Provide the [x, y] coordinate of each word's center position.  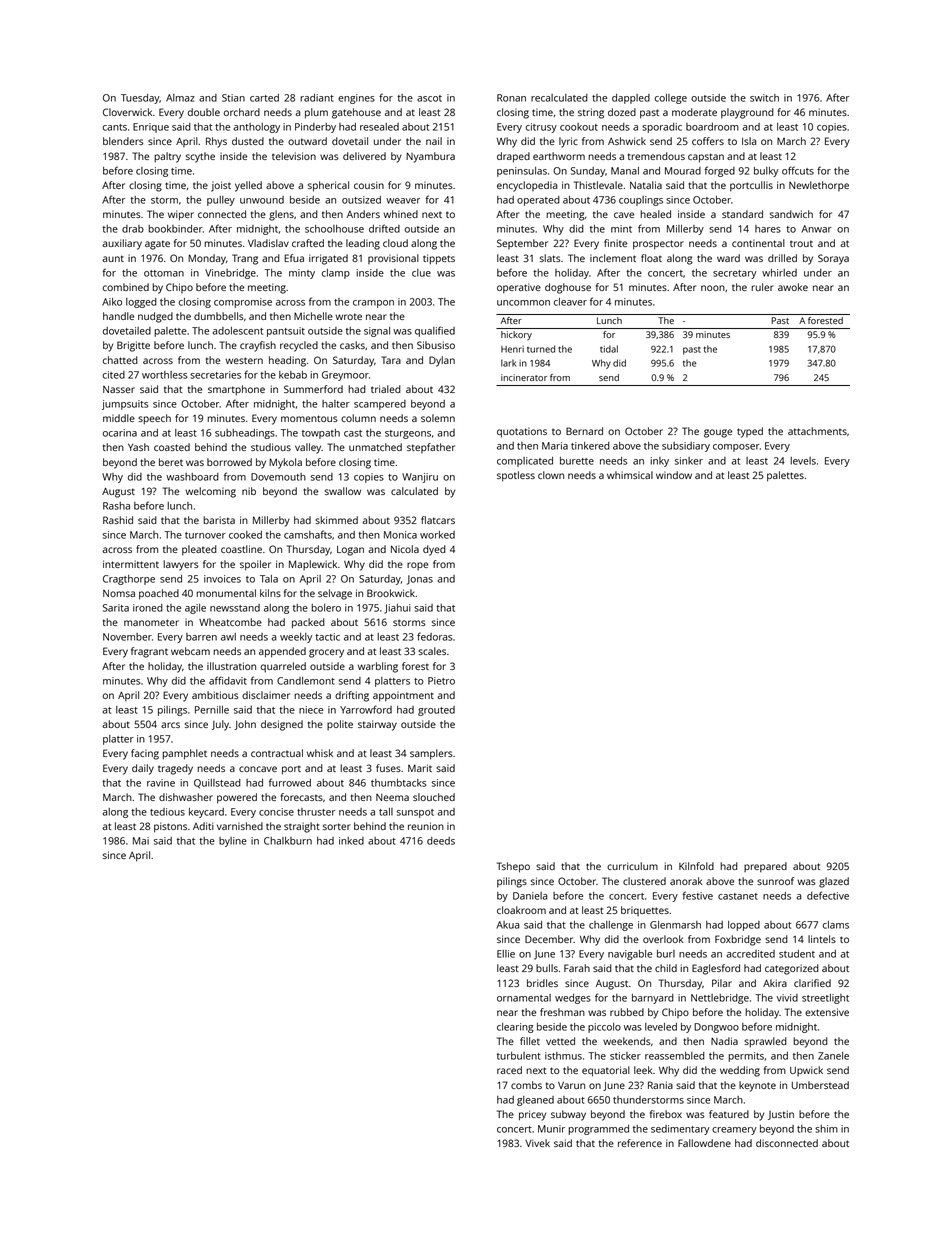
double [204, 112]
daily [143, 769]
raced [509, 1070]
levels [803, 461]
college [671, 99]
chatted [120, 360]
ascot [429, 98]
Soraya [833, 259]
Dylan [442, 361]
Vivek [537, 1143]
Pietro [441, 681]
